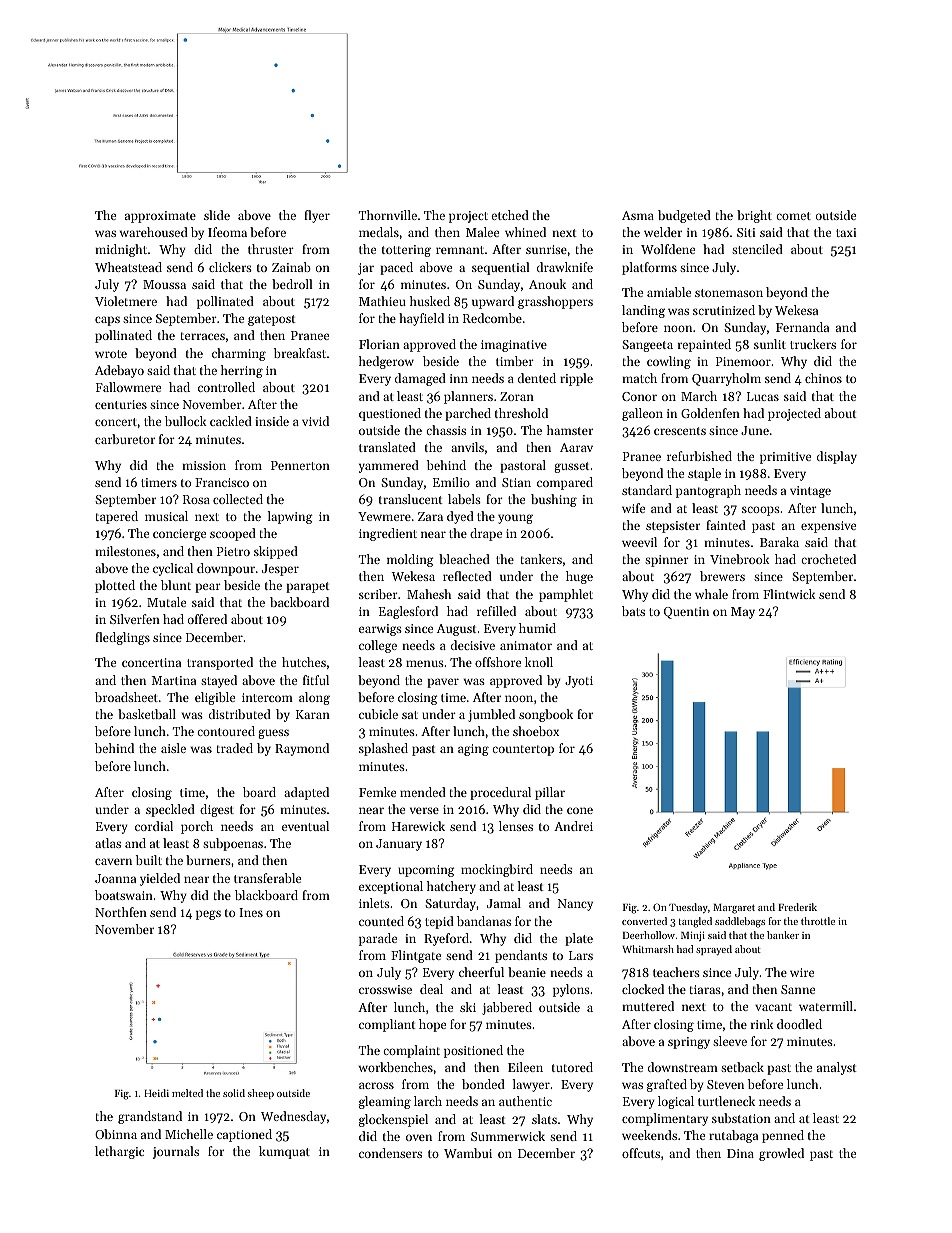 The width and height of the screenshot is (952, 1233). What do you see at coordinates (307, 587) in the screenshot?
I see `parapet` at bounding box center [307, 587].
